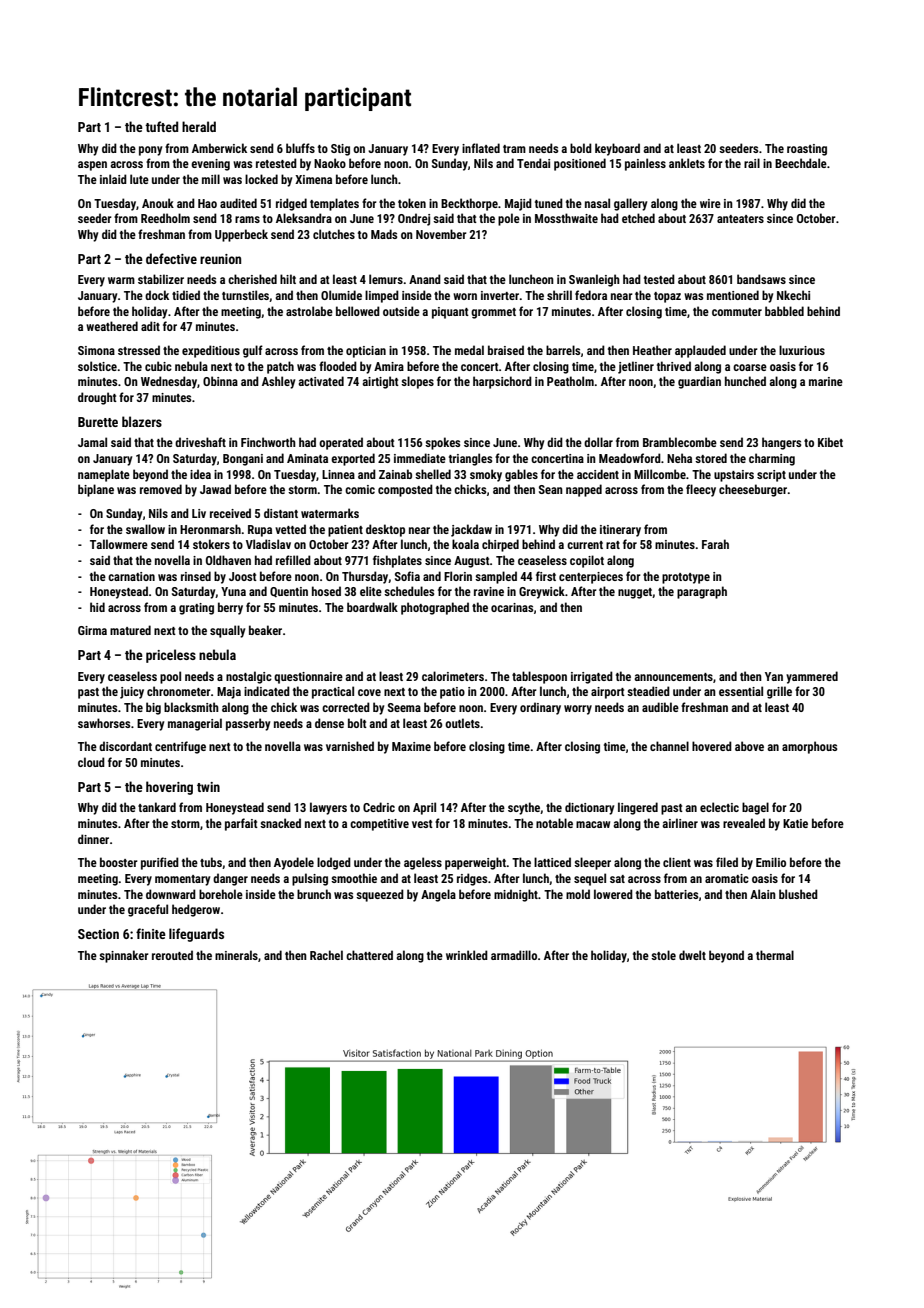 Image resolution: width=924 pixels, height=1308 pixels. Describe the element at coordinates (809, 747) in the page. I see `amorphous` at that location.
